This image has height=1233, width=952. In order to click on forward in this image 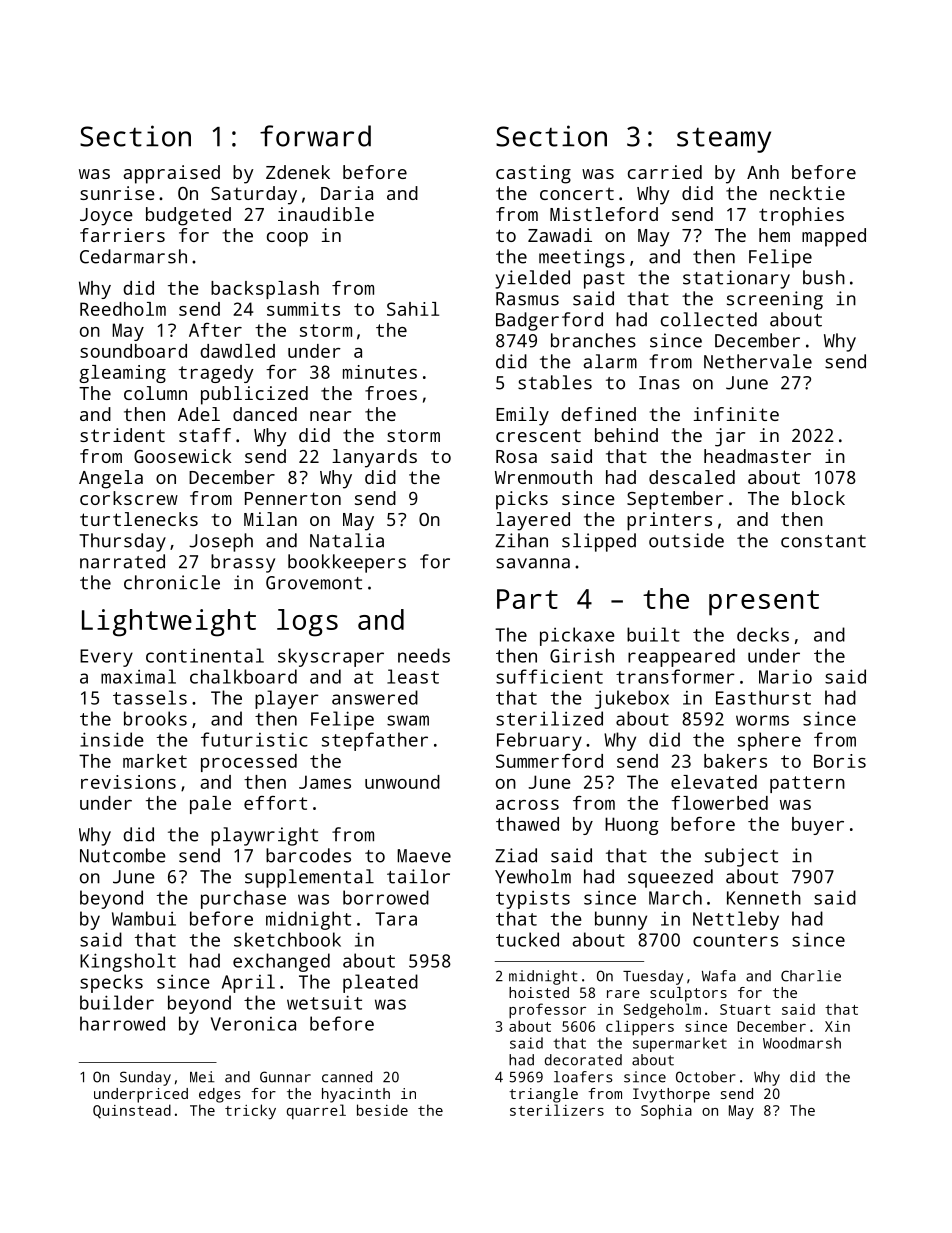, I will do `click(315, 136)`.
